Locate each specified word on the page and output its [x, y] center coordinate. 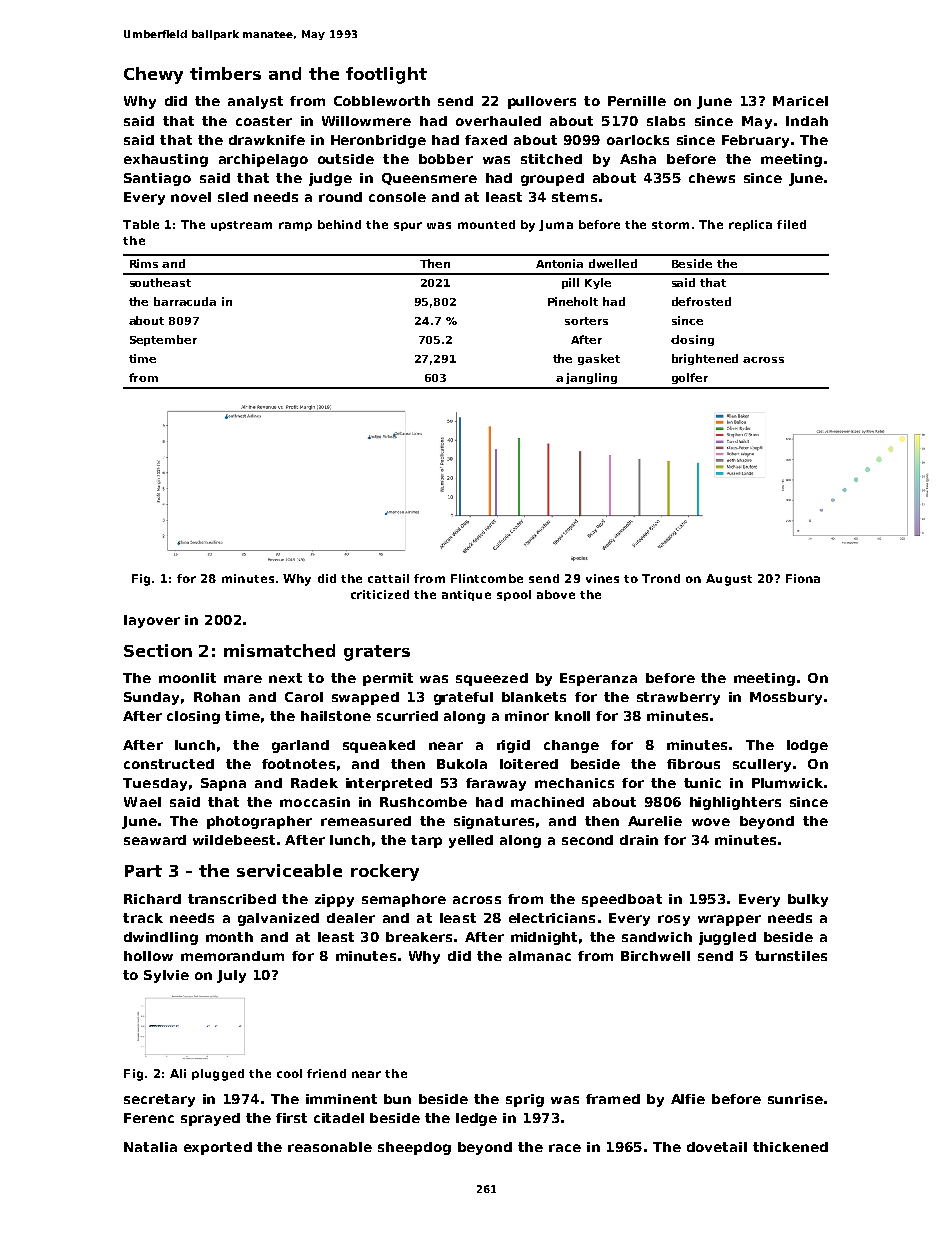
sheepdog [414, 1148]
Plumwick [787, 783]
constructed [169, 764]
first [291, 1118]
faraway [496, 784]
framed [613, 1099]
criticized [380, 594]
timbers [225, 73]
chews [712, 178]
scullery [762, 765]
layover [152, 621]
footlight [386, 75]
